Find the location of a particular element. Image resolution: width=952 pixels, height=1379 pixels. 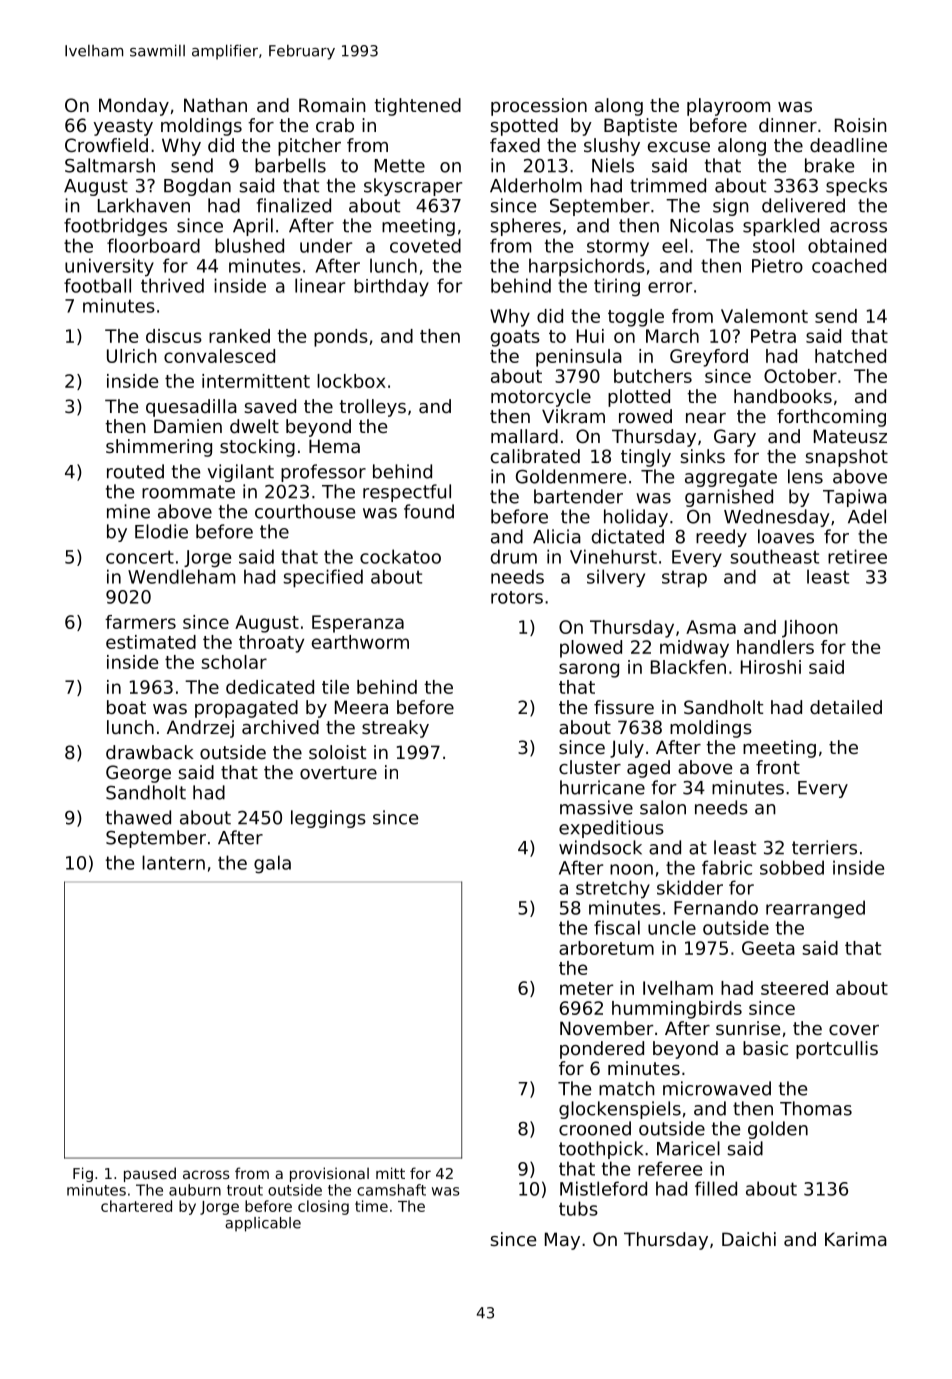

Esperanza is located at coordinates (358, 624).
